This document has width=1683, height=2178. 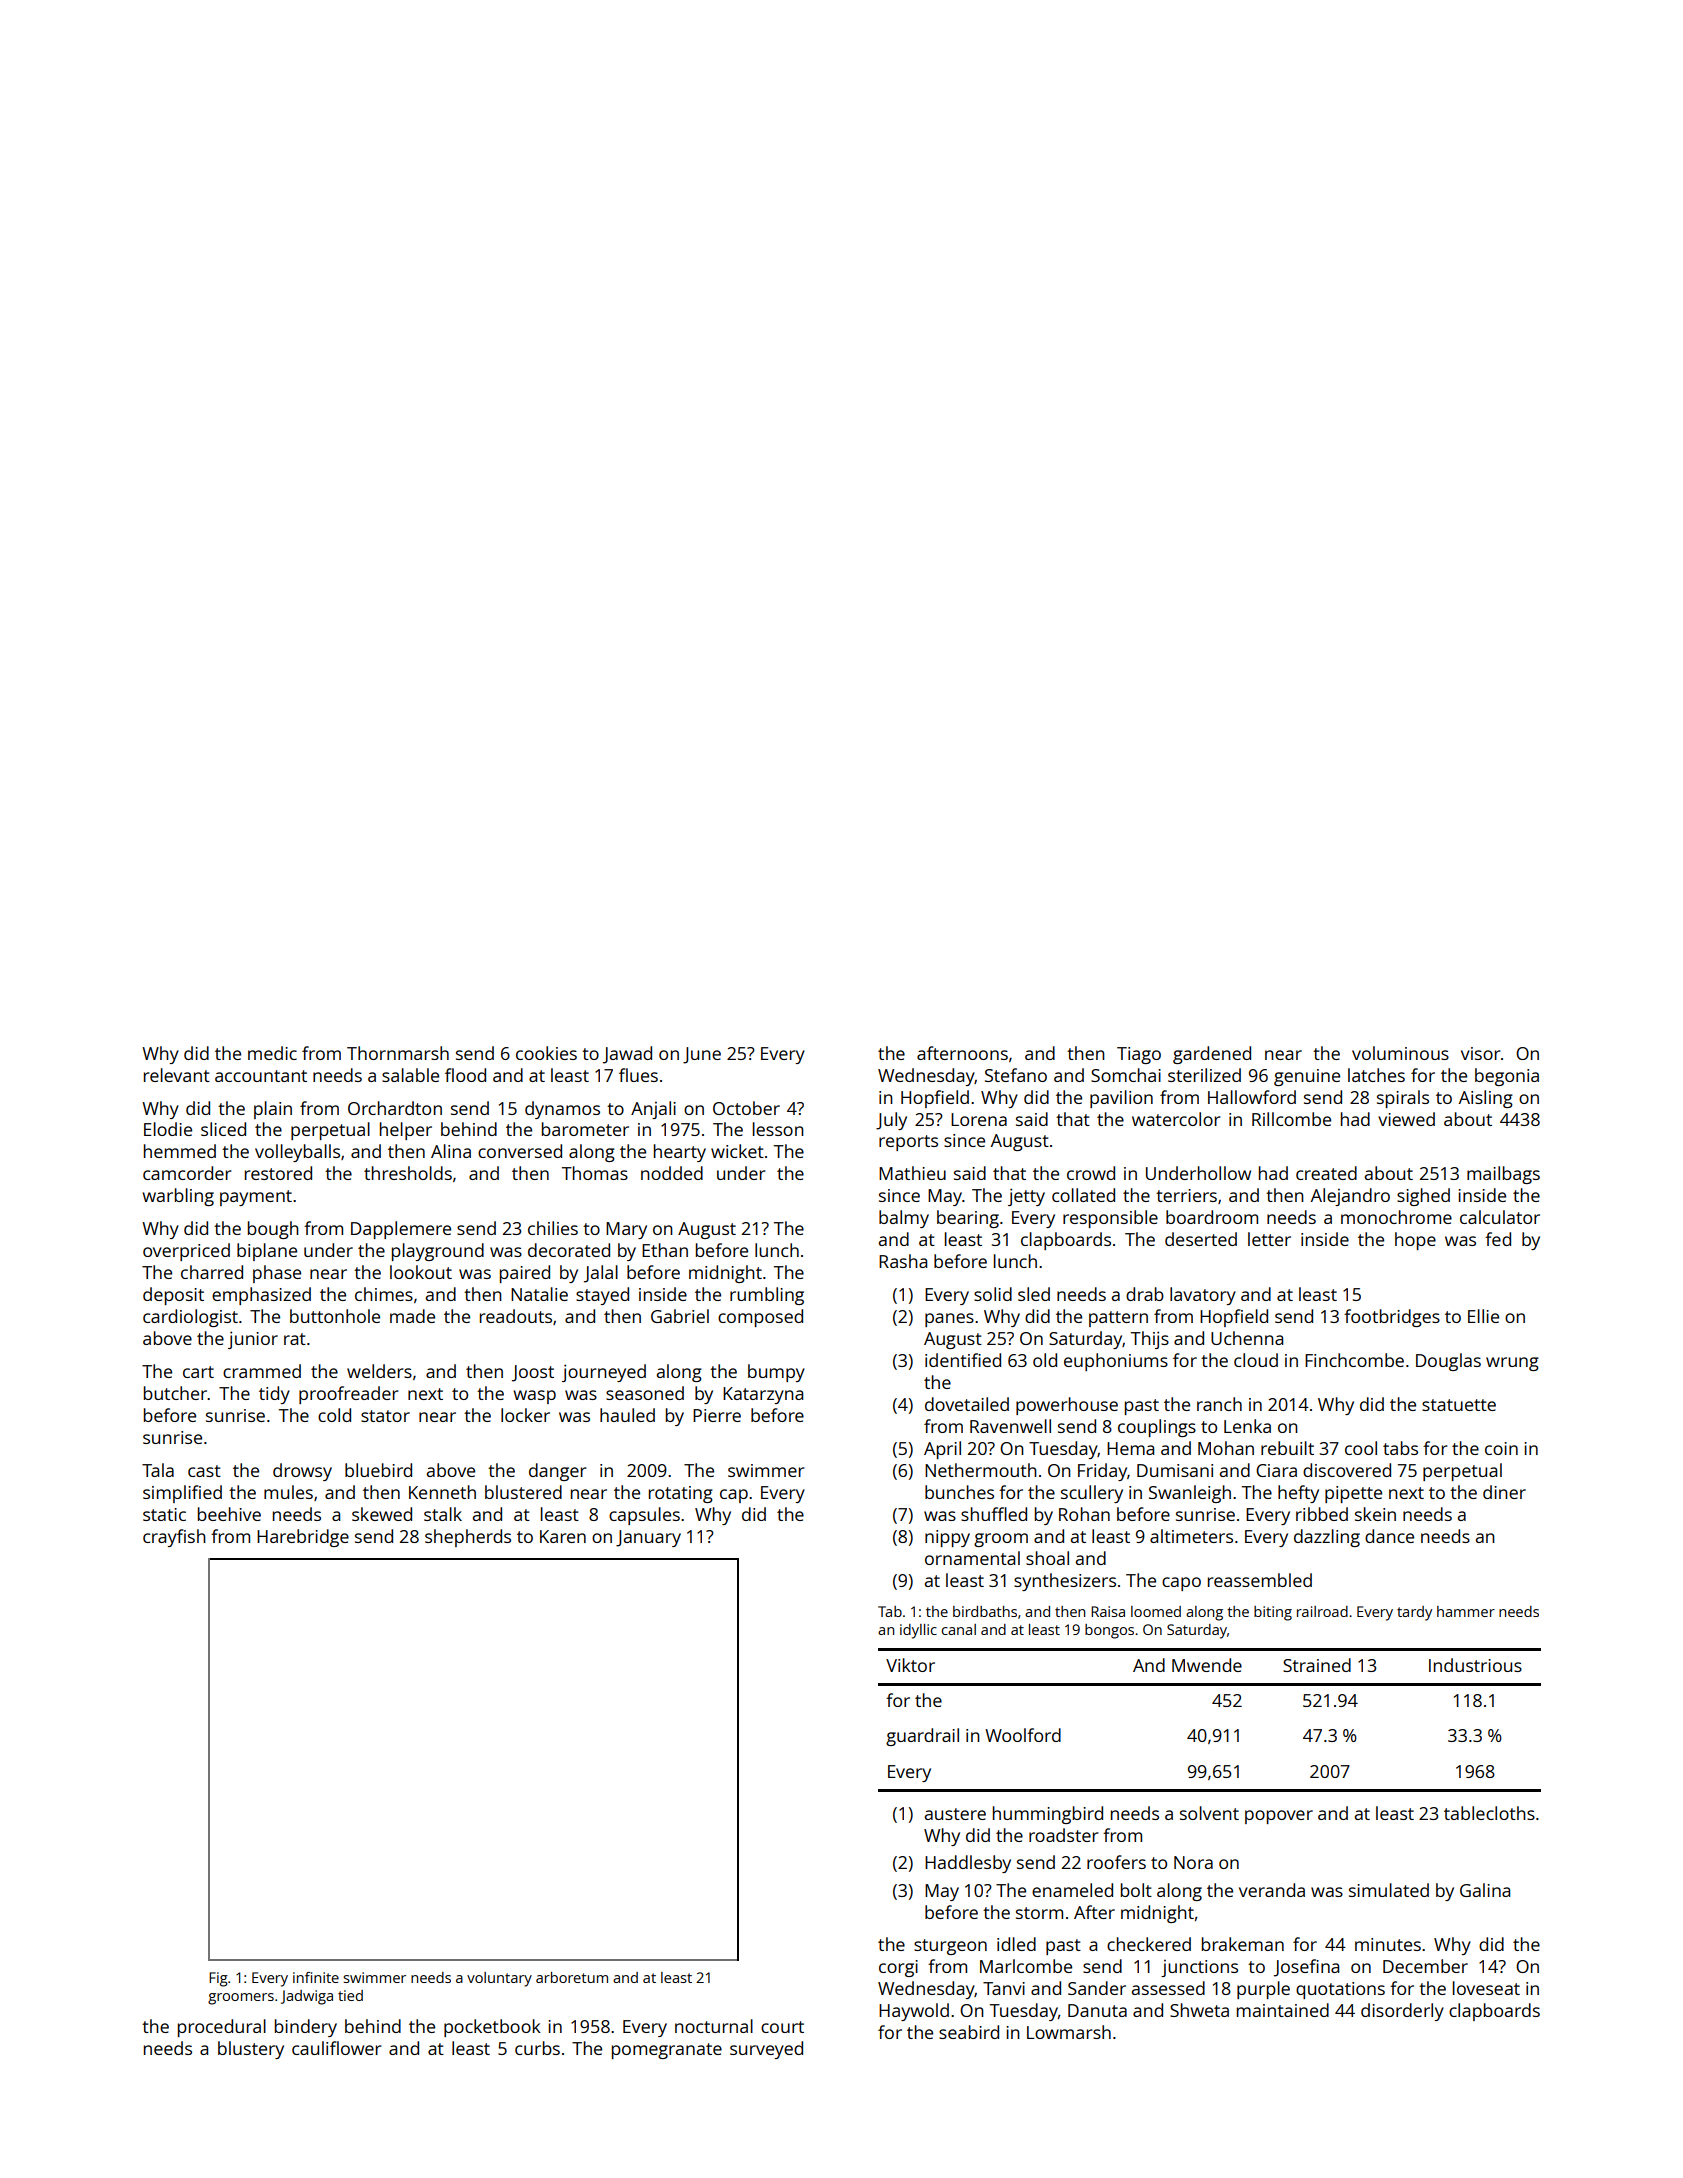 I want to click on gardened, so click(x=1212, y=1055).
